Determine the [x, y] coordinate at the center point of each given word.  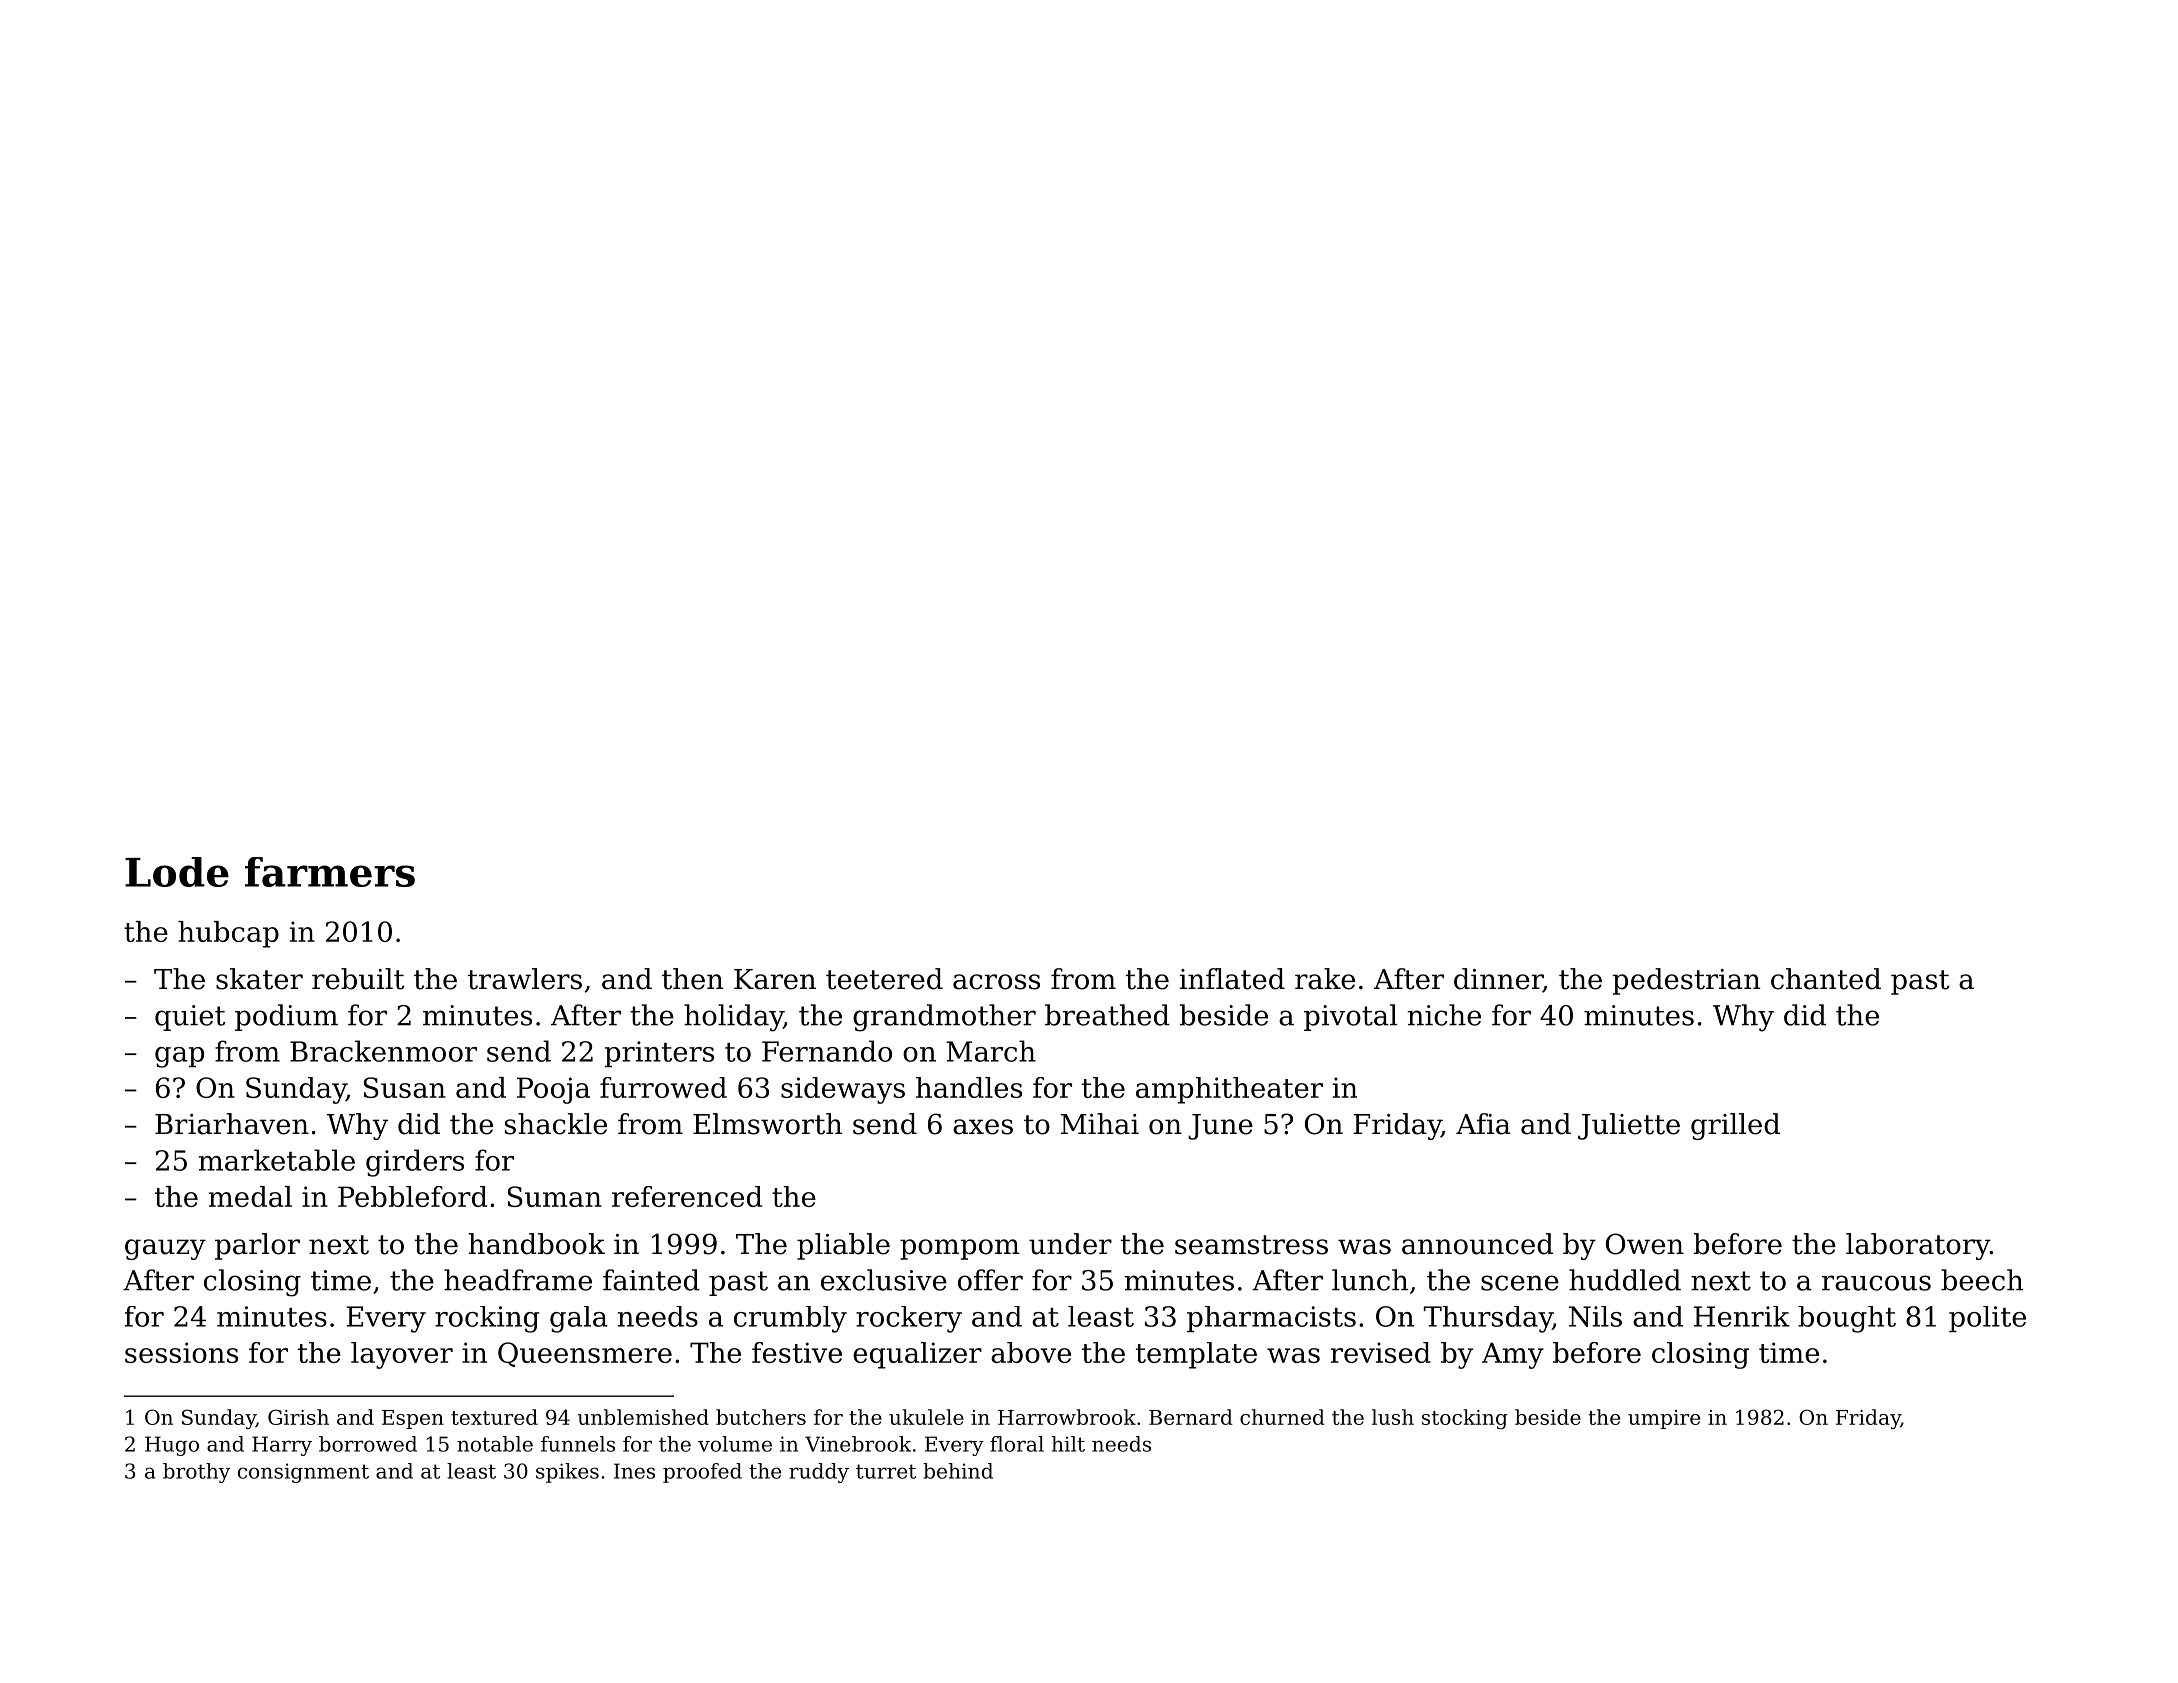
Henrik [1742, 1316]
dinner [1498, 980]
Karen [775, 979]
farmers [330, 872]
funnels [578, 1444]
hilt [1068, 1444]
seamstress [1251, 1245]
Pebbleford [412, 1196]
